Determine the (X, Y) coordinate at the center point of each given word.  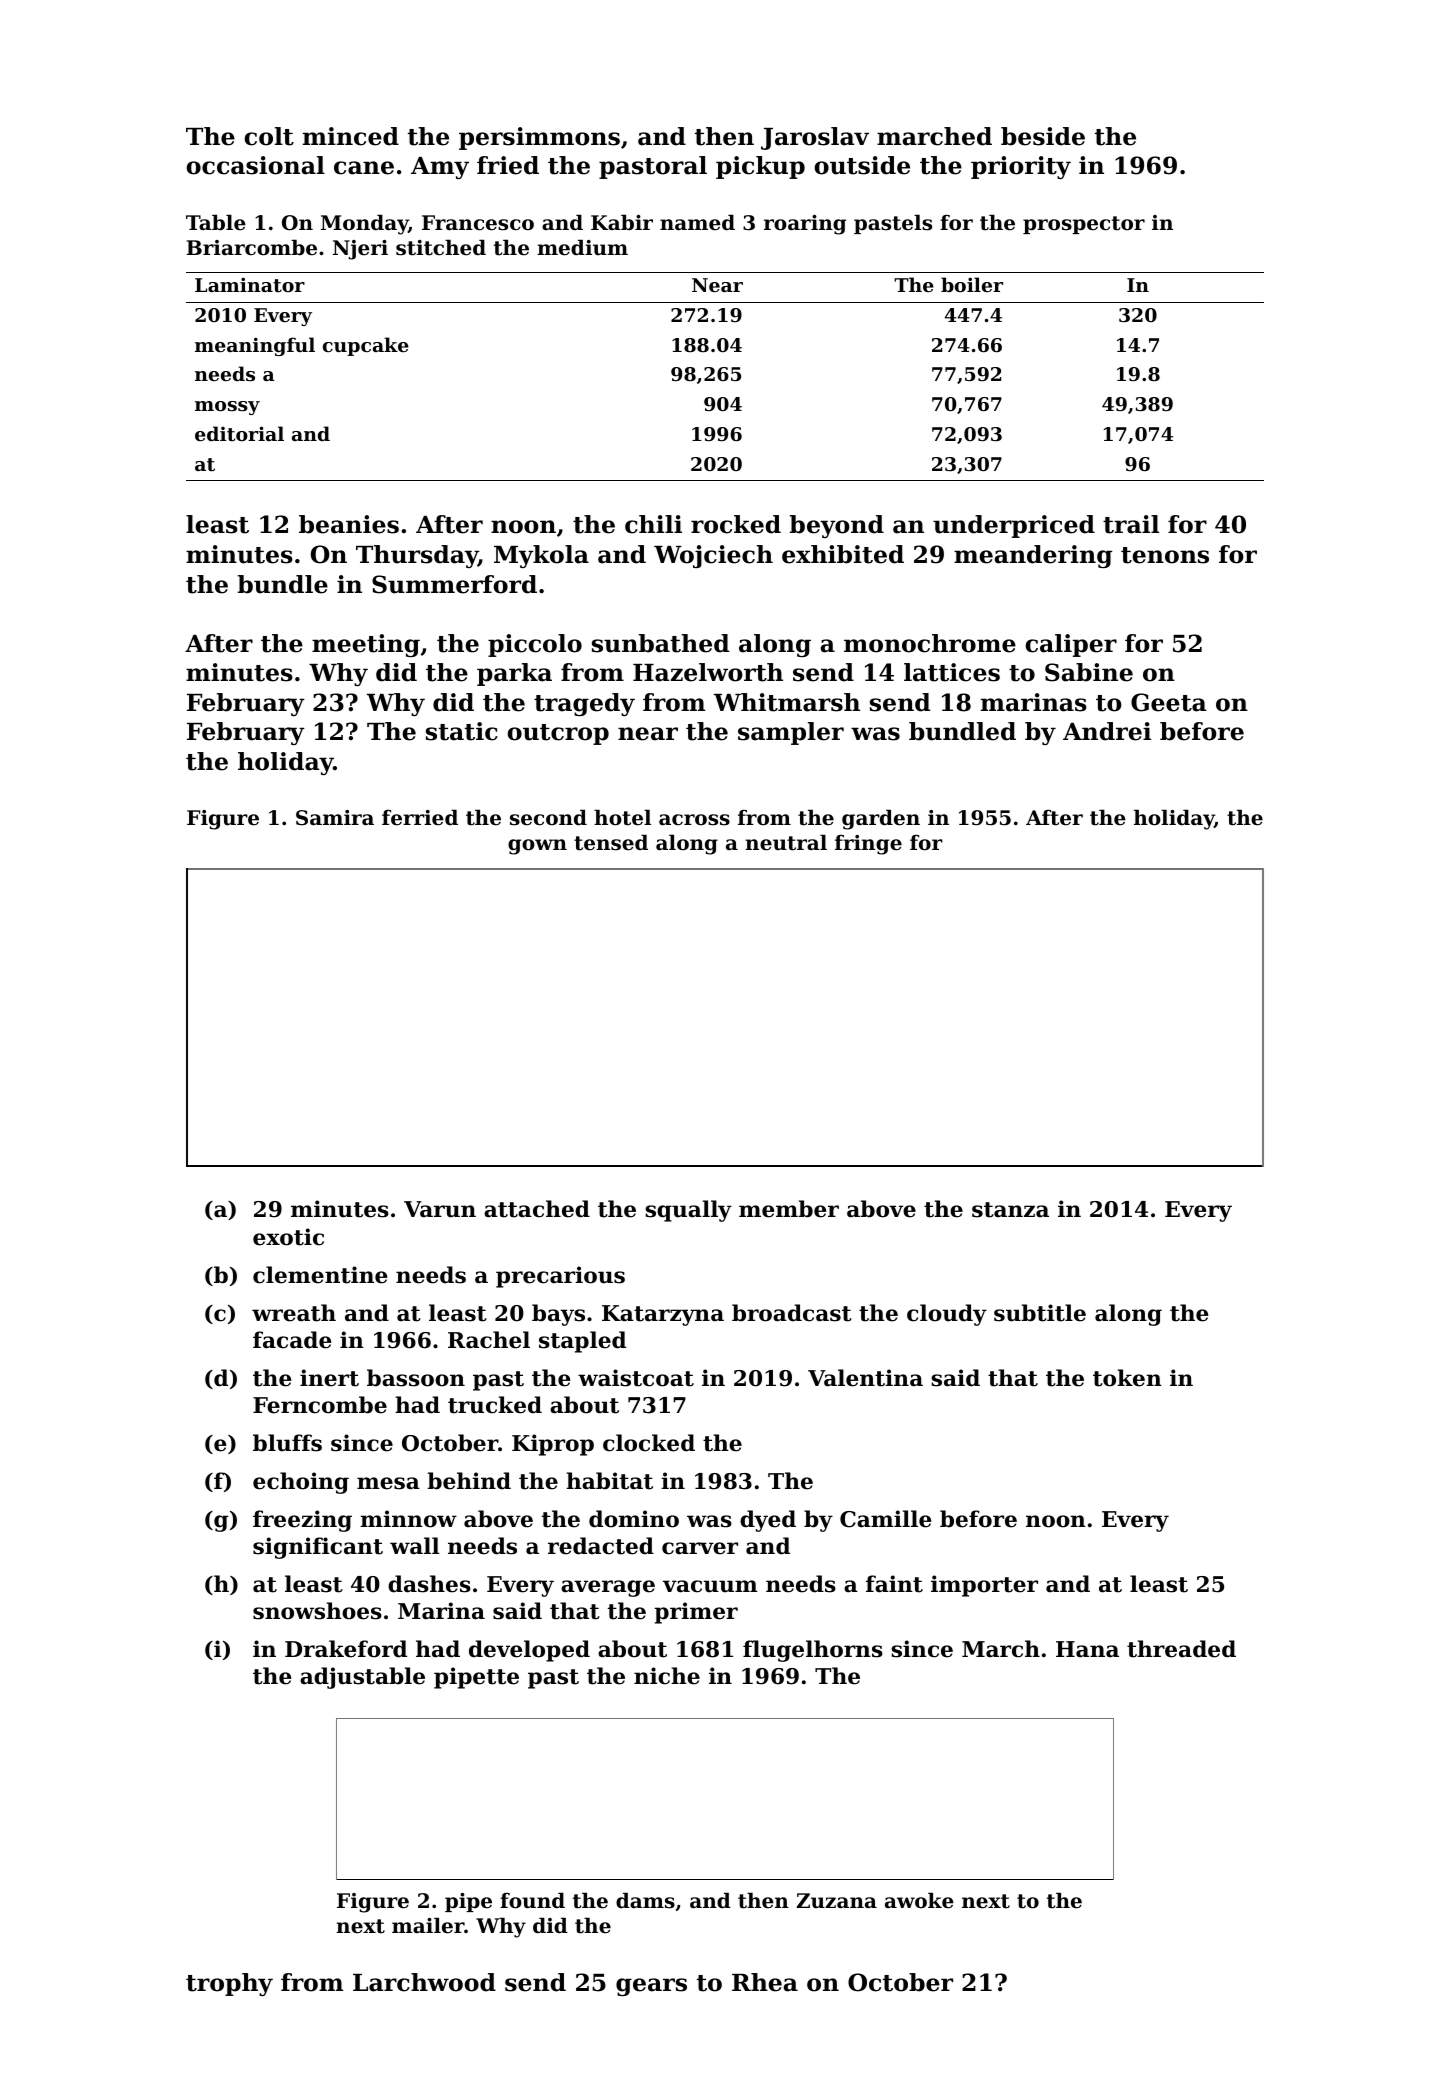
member (789, 1209)
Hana (1087, 1649)
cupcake (366, 346)
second (548, 817)
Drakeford (346, 1649)
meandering (1033, 556)
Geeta (1169, 702)
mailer (428, 1925)
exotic (288, 1237)
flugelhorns (813, 1651)
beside (1043, 136)
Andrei (1107, 731)
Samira (335, 818)
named (697, 222)
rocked (736, 524)
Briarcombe (251, 247)
